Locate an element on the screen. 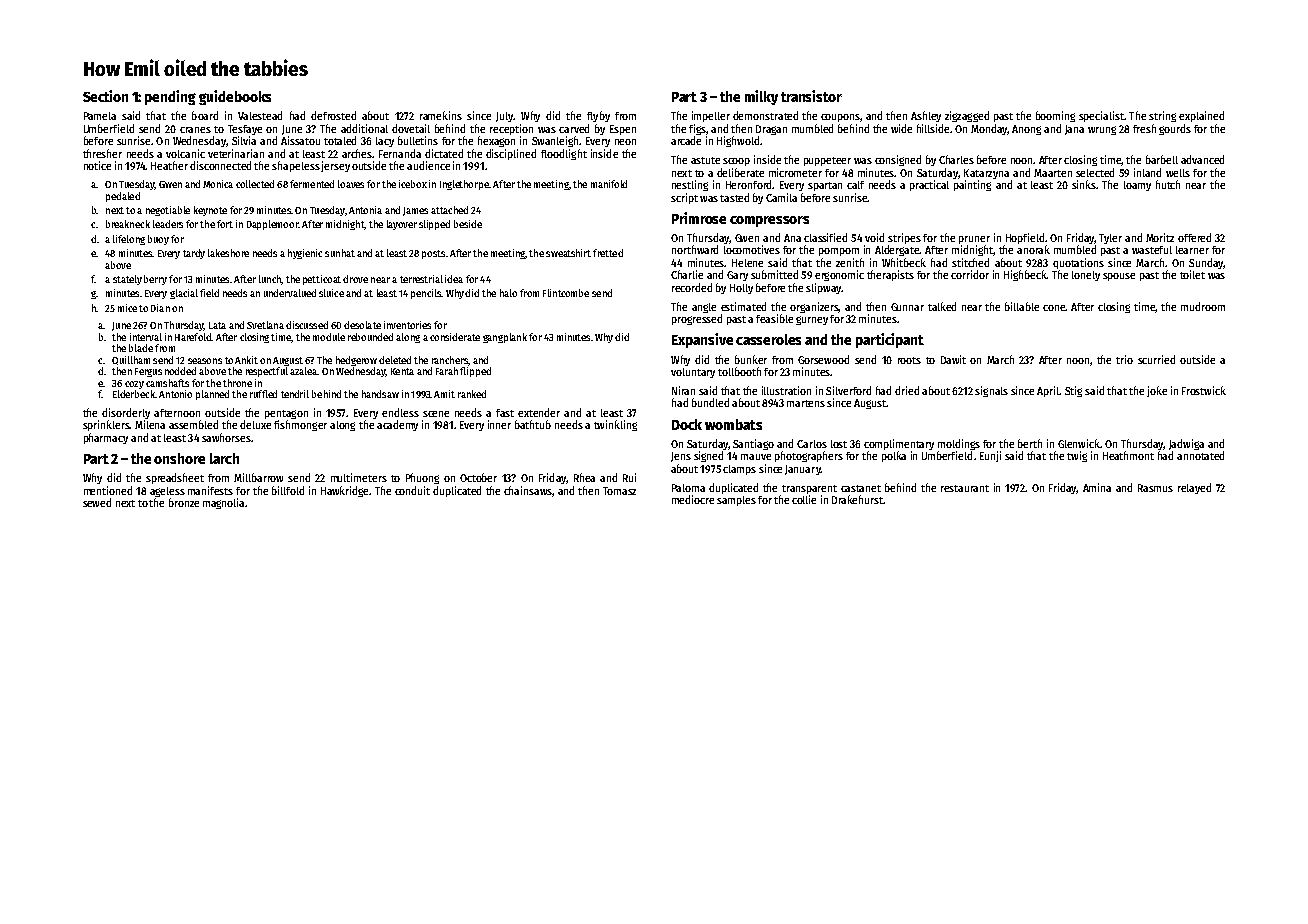  inner is located at coordinates (499, 424).
